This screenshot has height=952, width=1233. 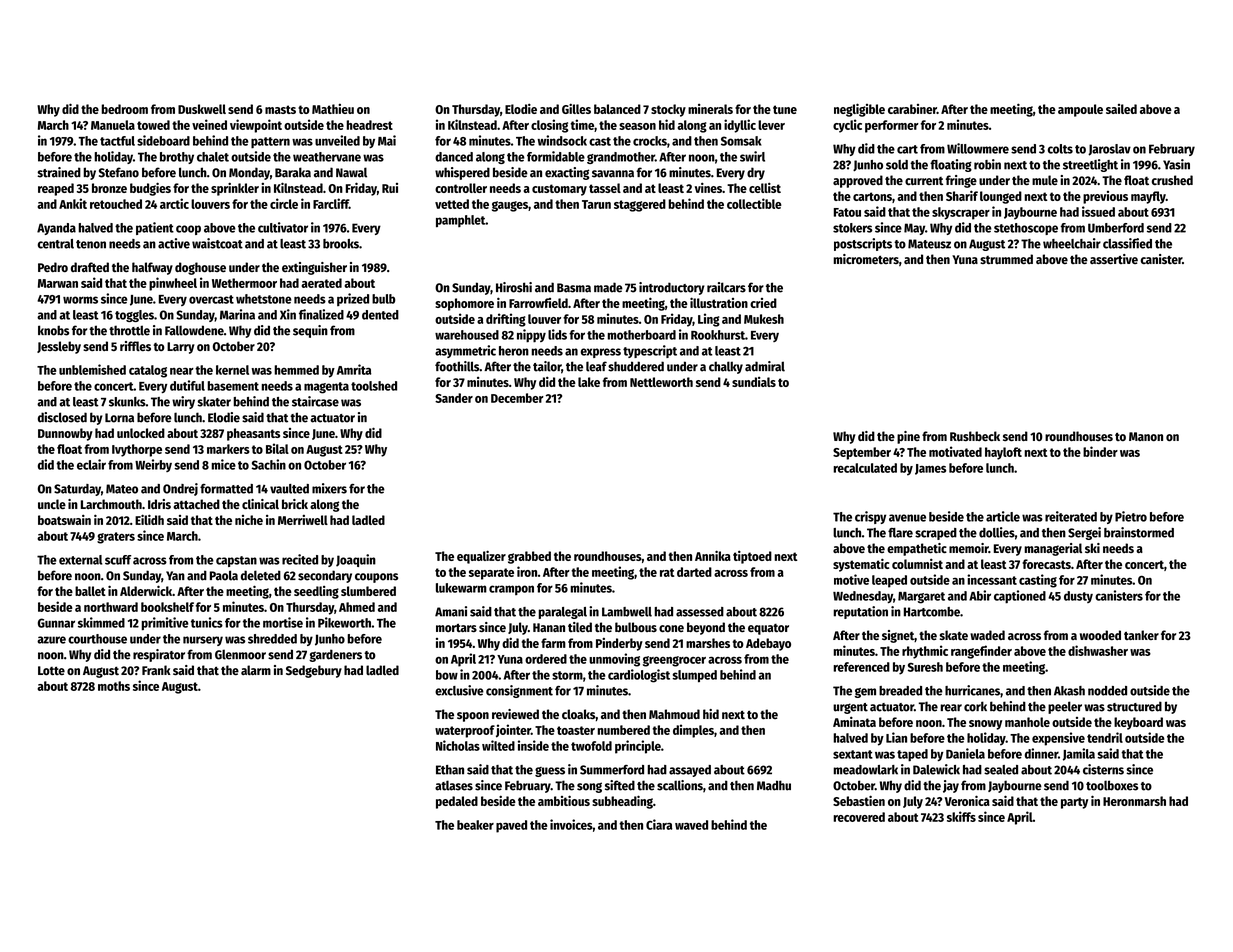 What do you see at coordinates (1146, 436) in the screenshot?
I see `Manon` at bounding box center [1146, 436].
